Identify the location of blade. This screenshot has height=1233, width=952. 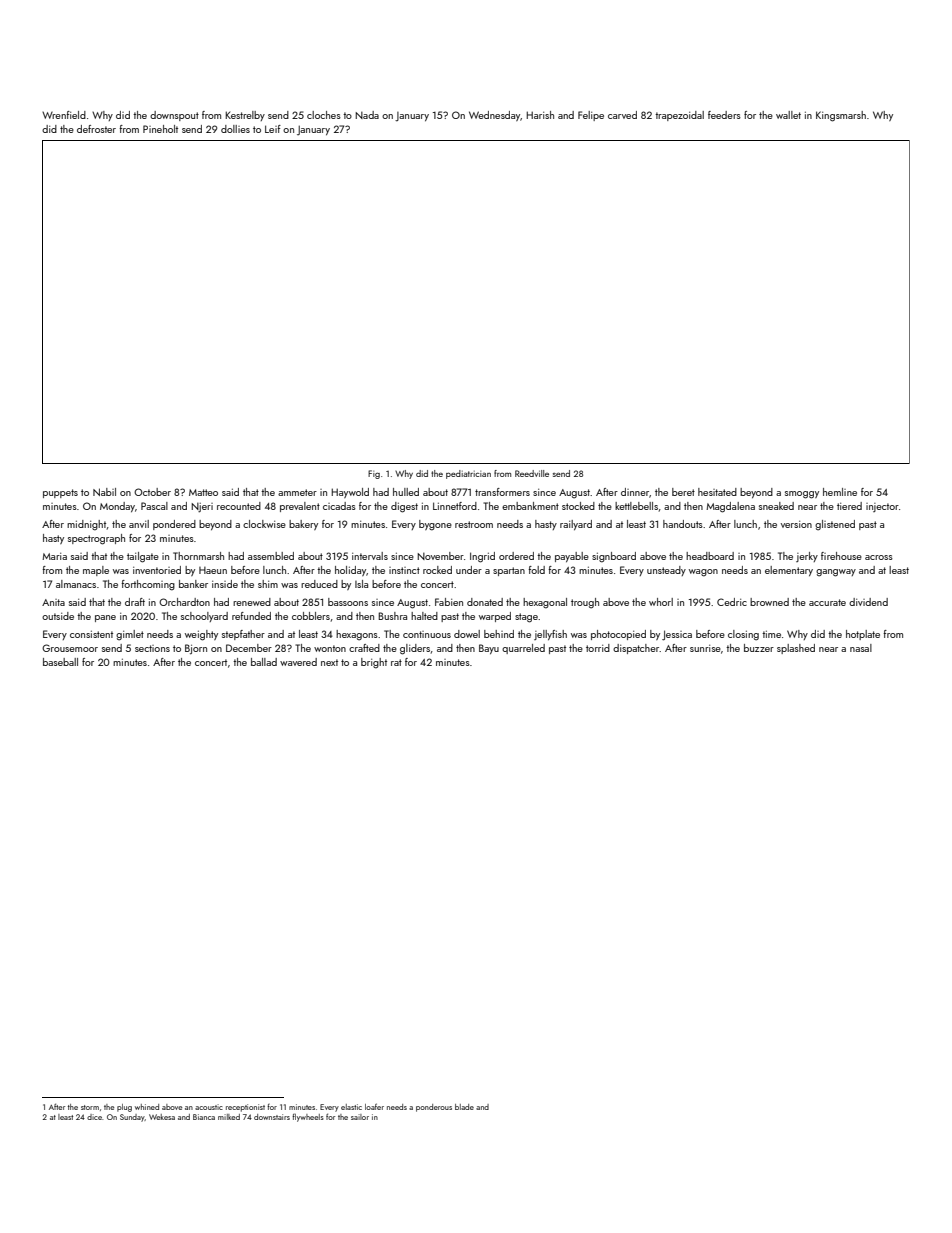
(464, 1107).
